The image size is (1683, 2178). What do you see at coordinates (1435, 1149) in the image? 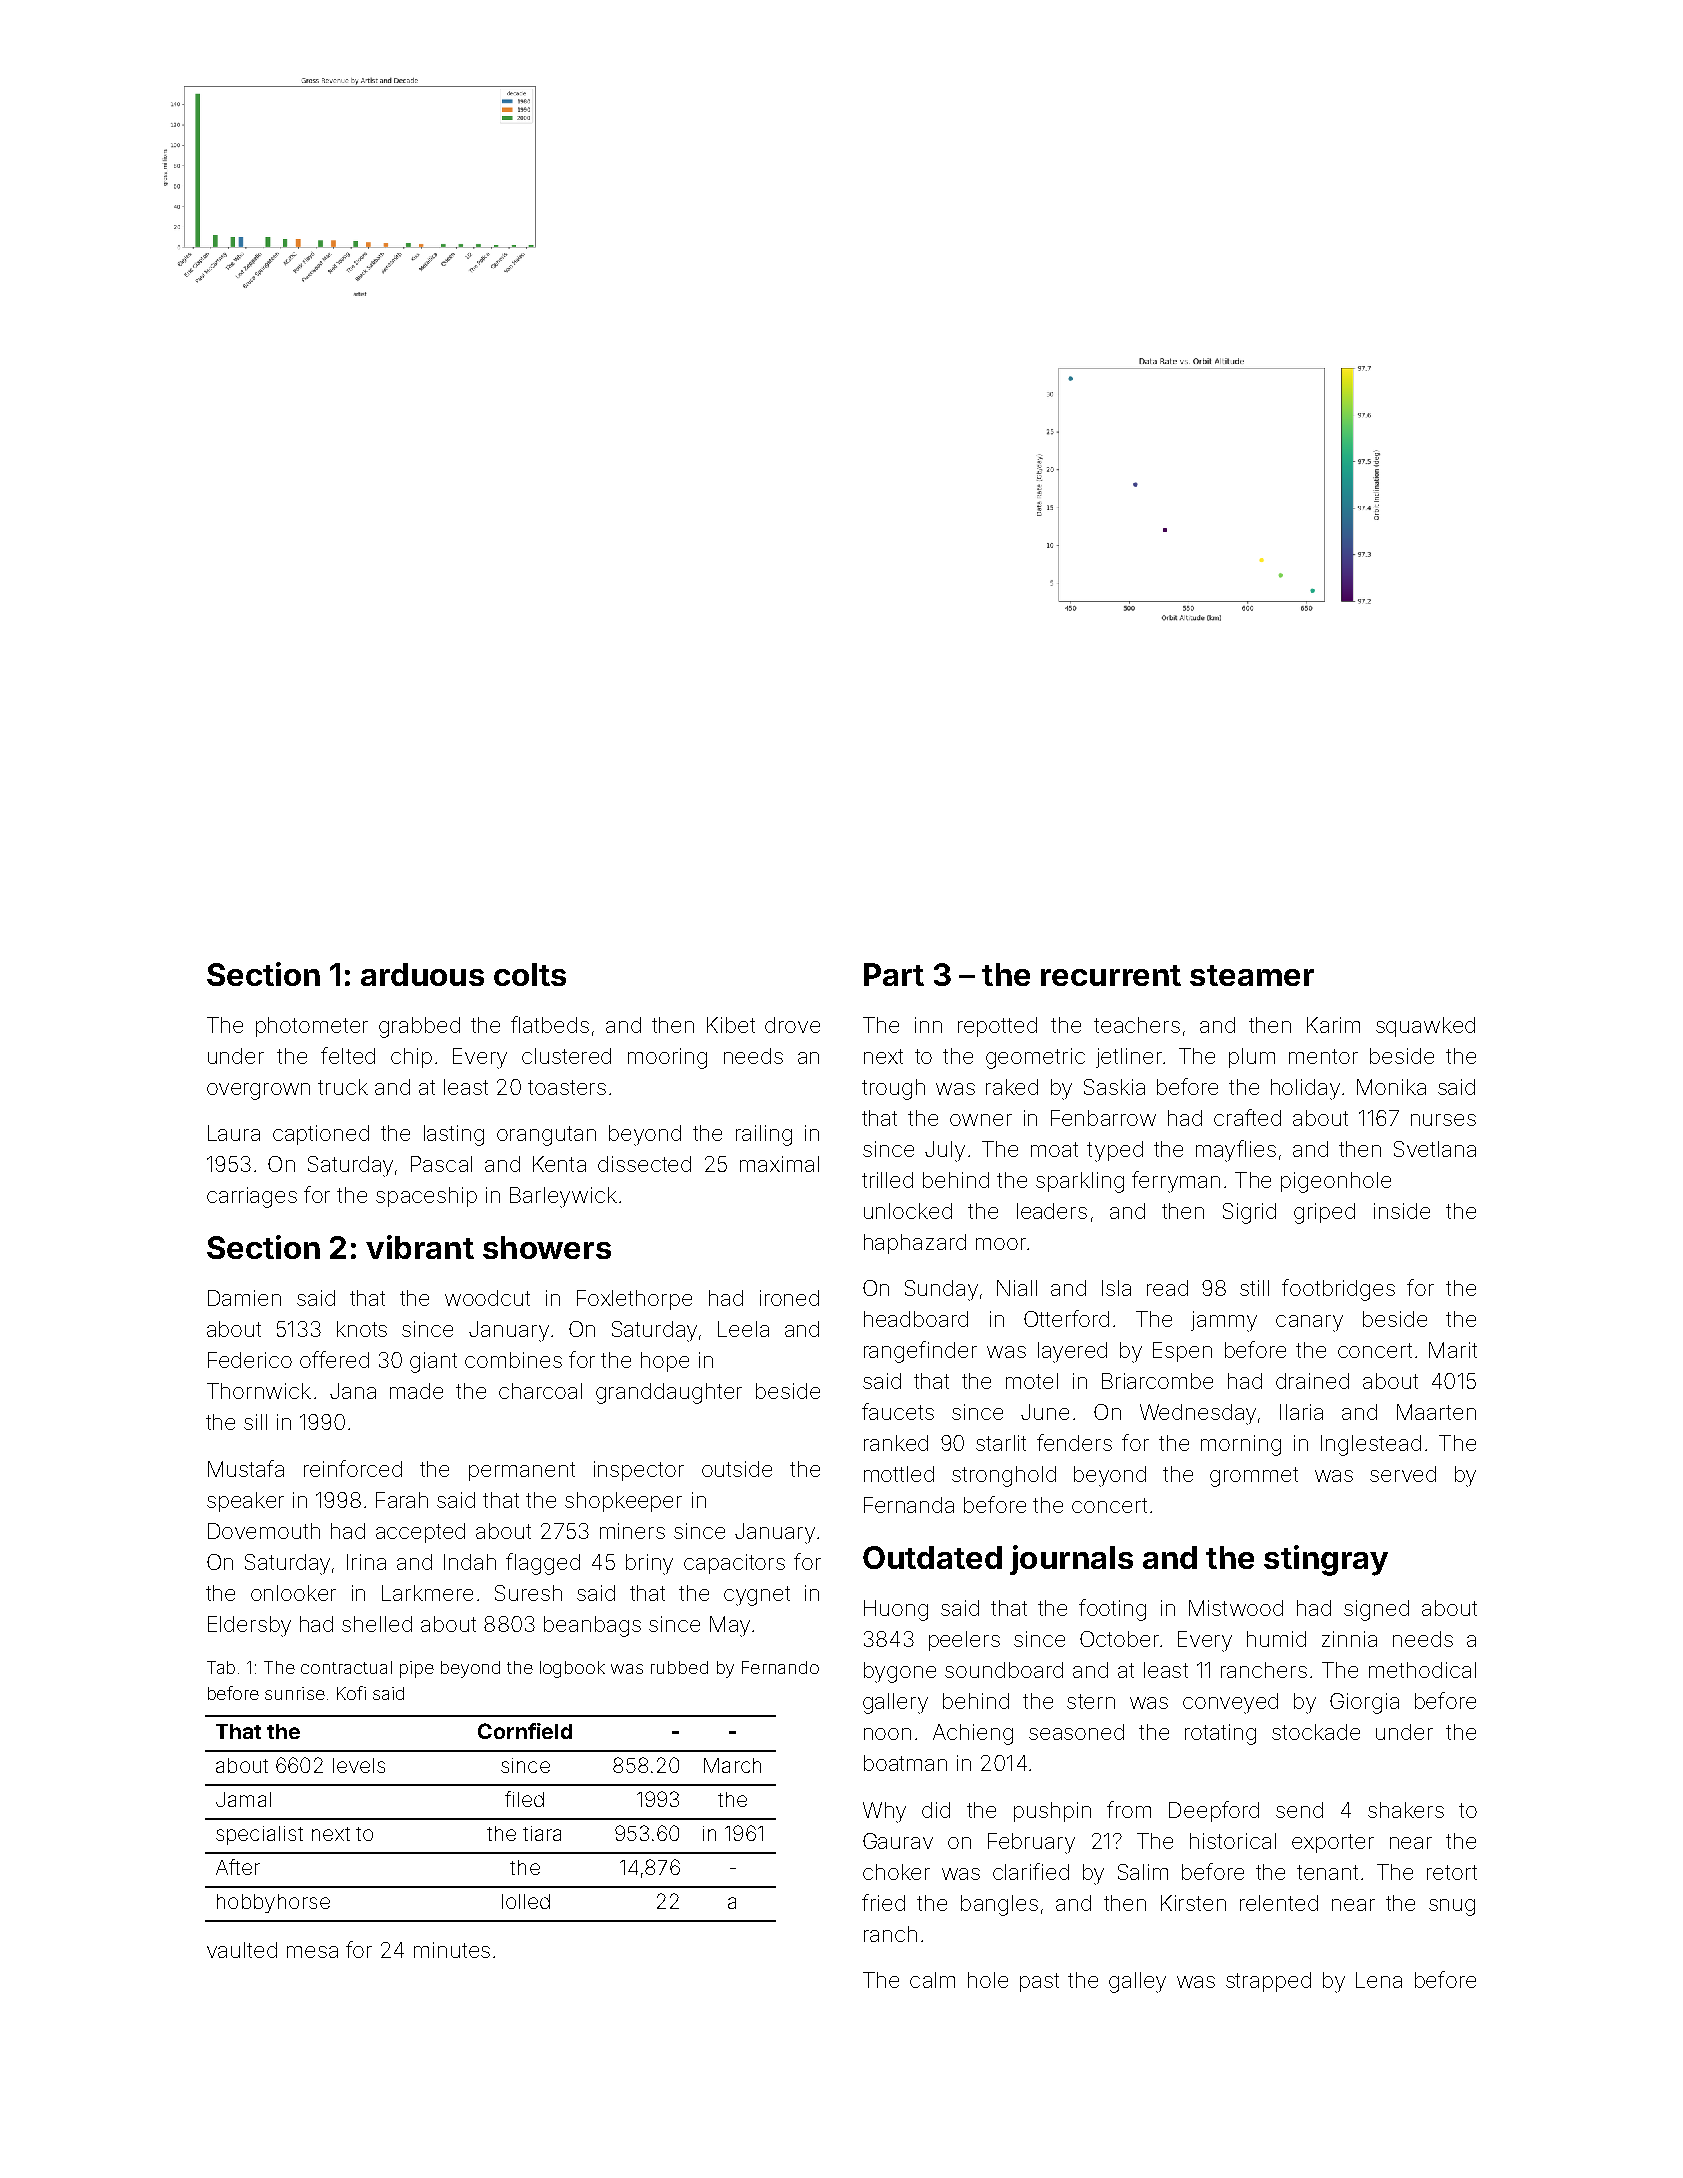
I see `Svetlana` at bounding box center [1435, 1149].
